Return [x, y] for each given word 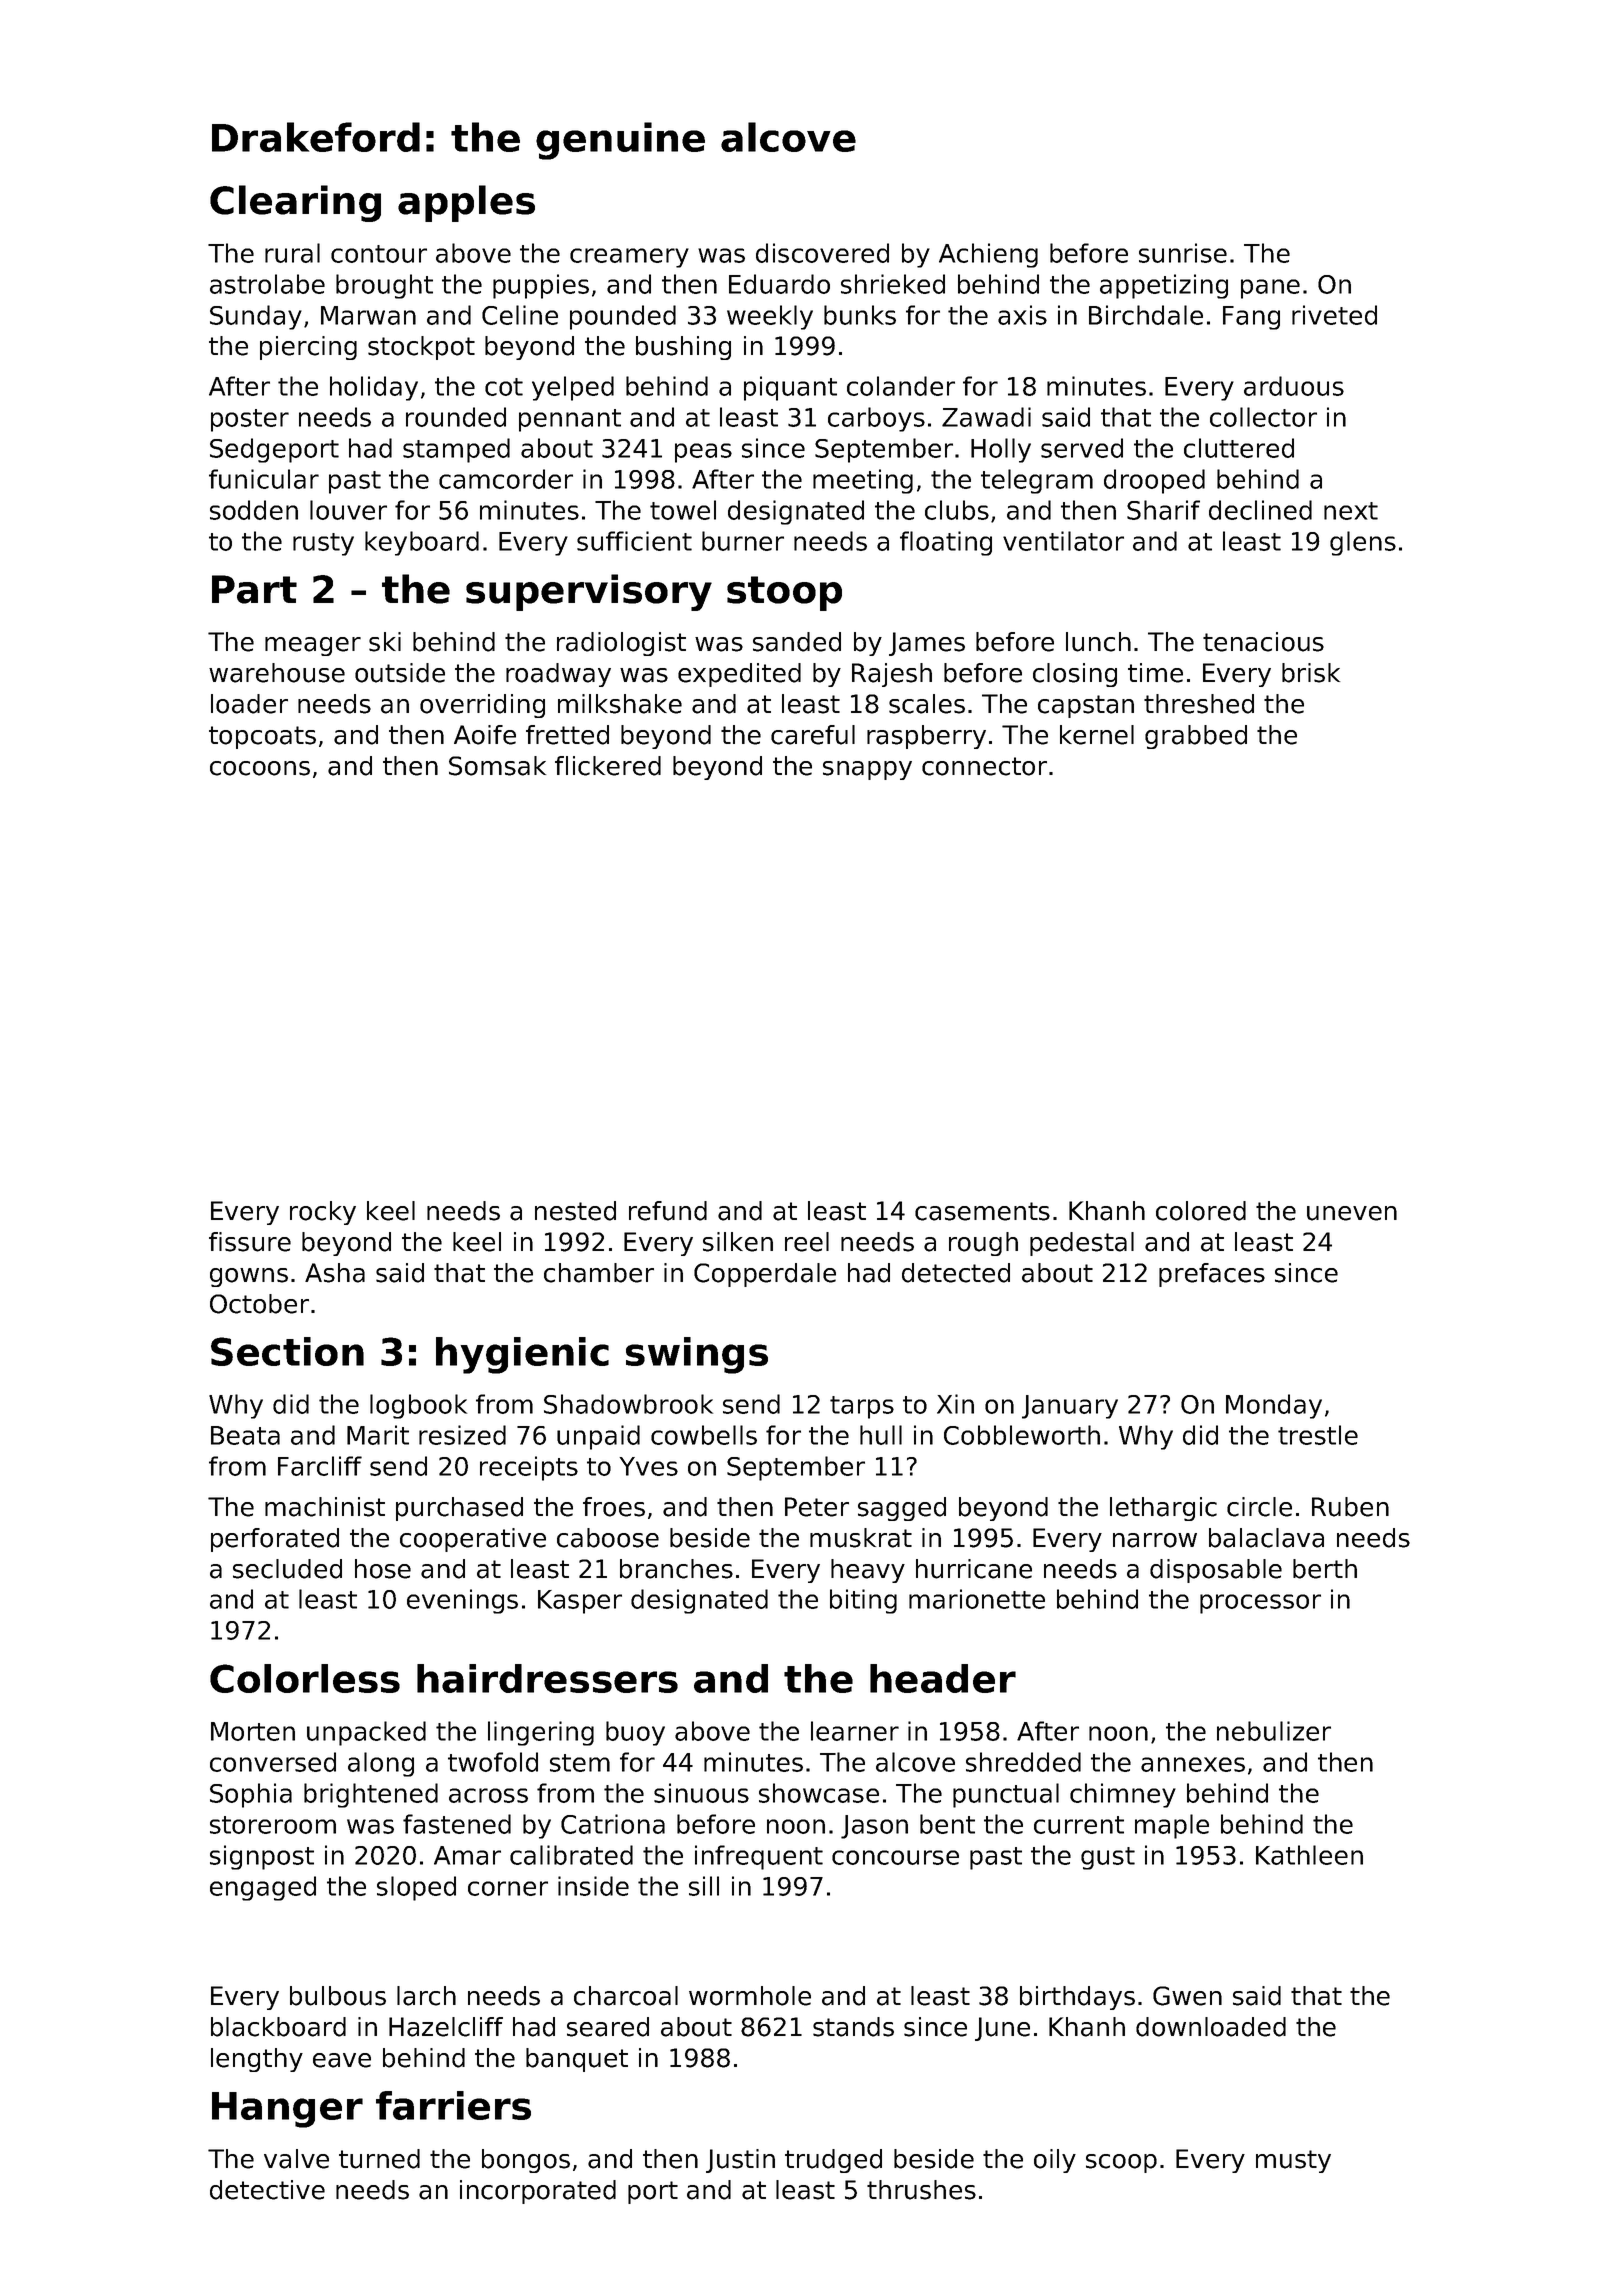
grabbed [1196, 737]
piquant [790, 388]
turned [379, 2159]
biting [863, 1601]
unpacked [366, 1733]
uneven [1352, 1213]
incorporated [538, 2192]
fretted [567, 735]
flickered [608, 766]
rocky [323, 1213]
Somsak [497, 766]
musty [1293, 2161]
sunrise [1183, 253]
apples [466, 203]
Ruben [1350, 1507]
